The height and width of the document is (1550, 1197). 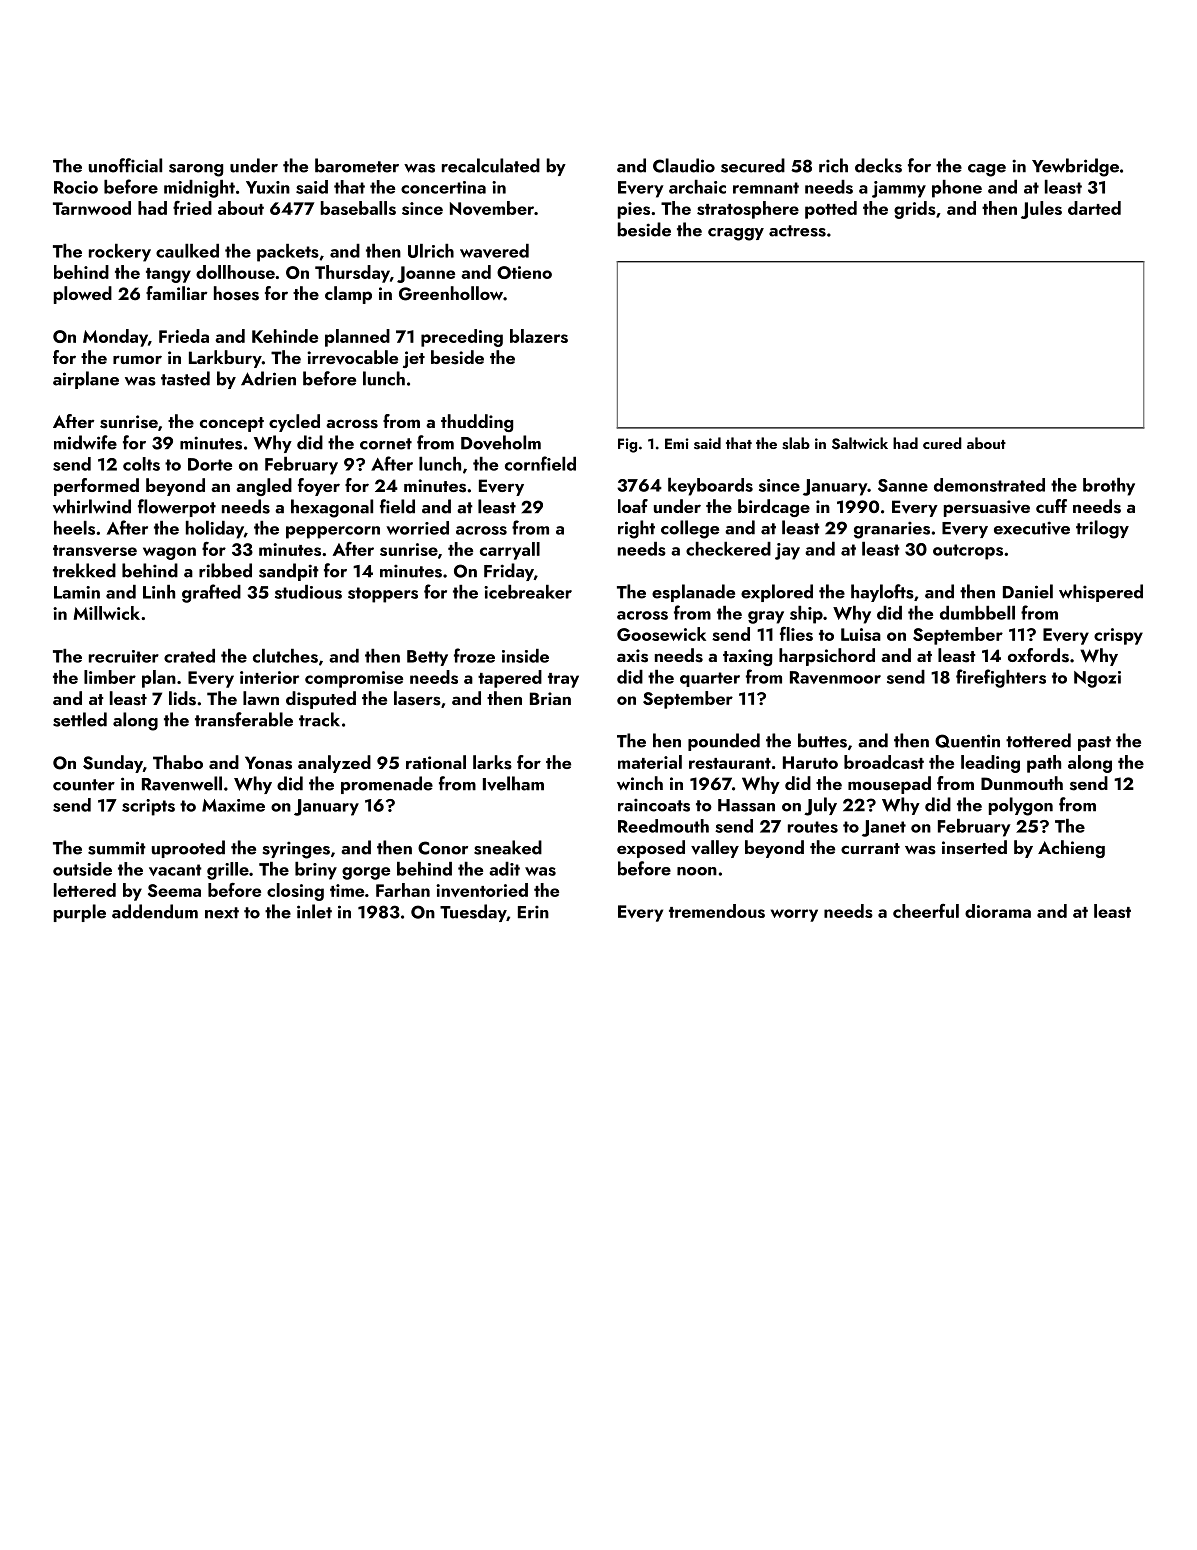 I want to click on sneaked, so click(x=508, y=847).
